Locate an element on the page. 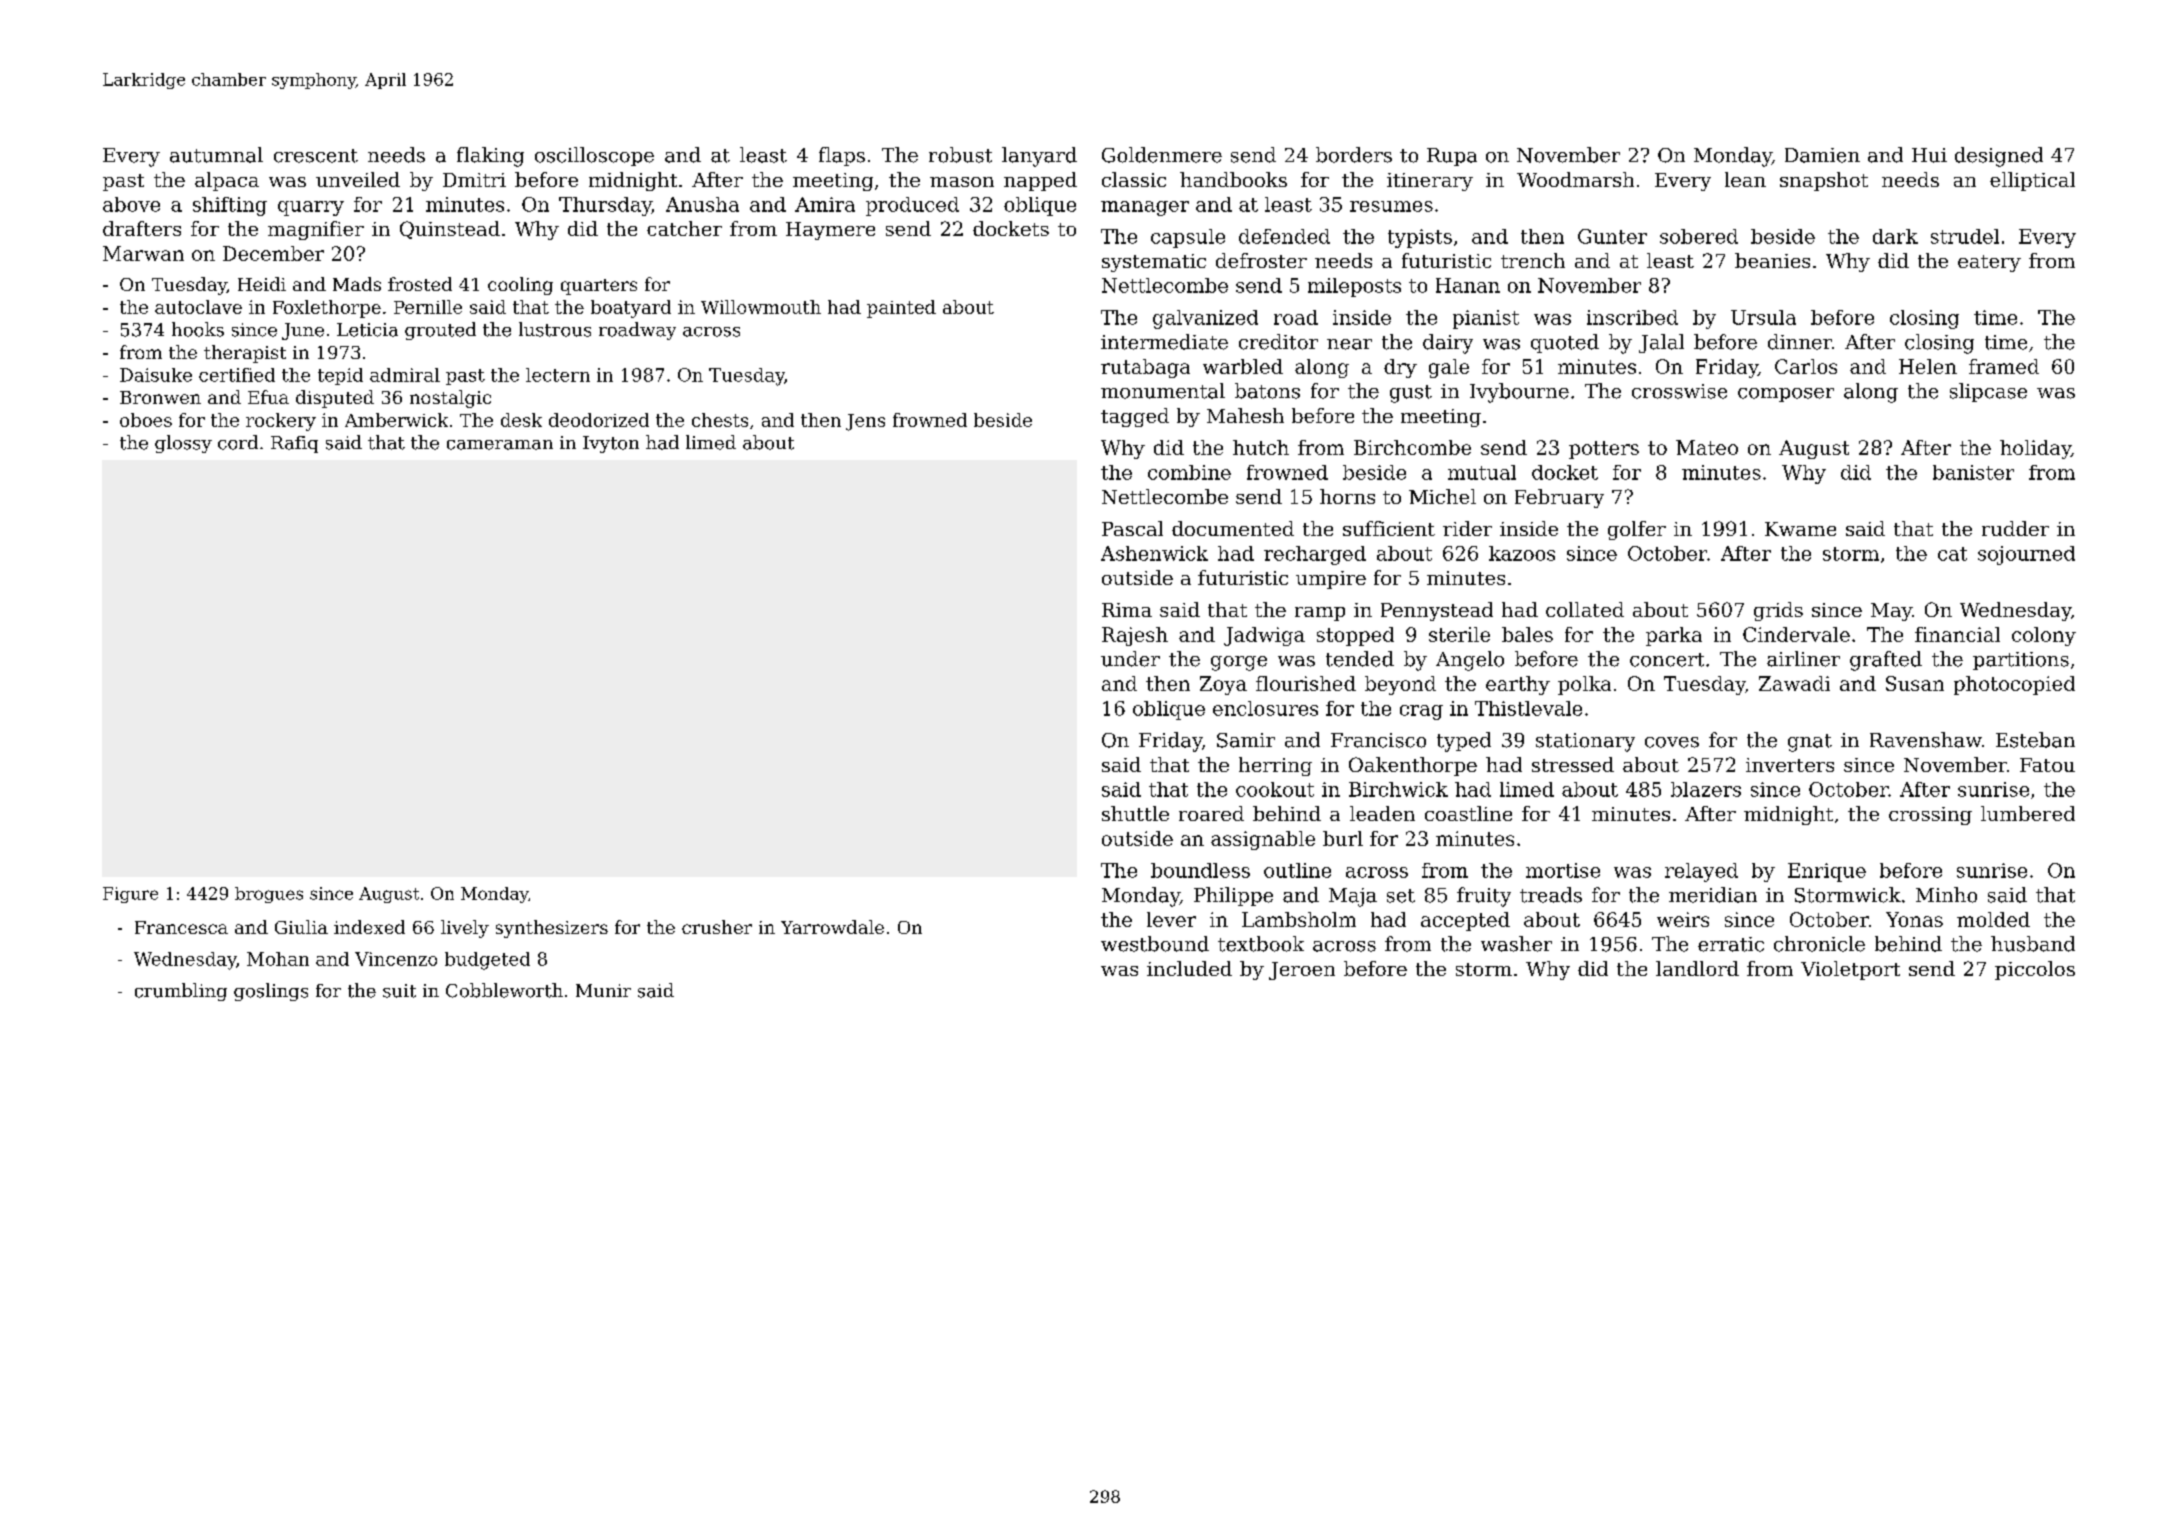  holiday is located at coordinates (2035, 449).
